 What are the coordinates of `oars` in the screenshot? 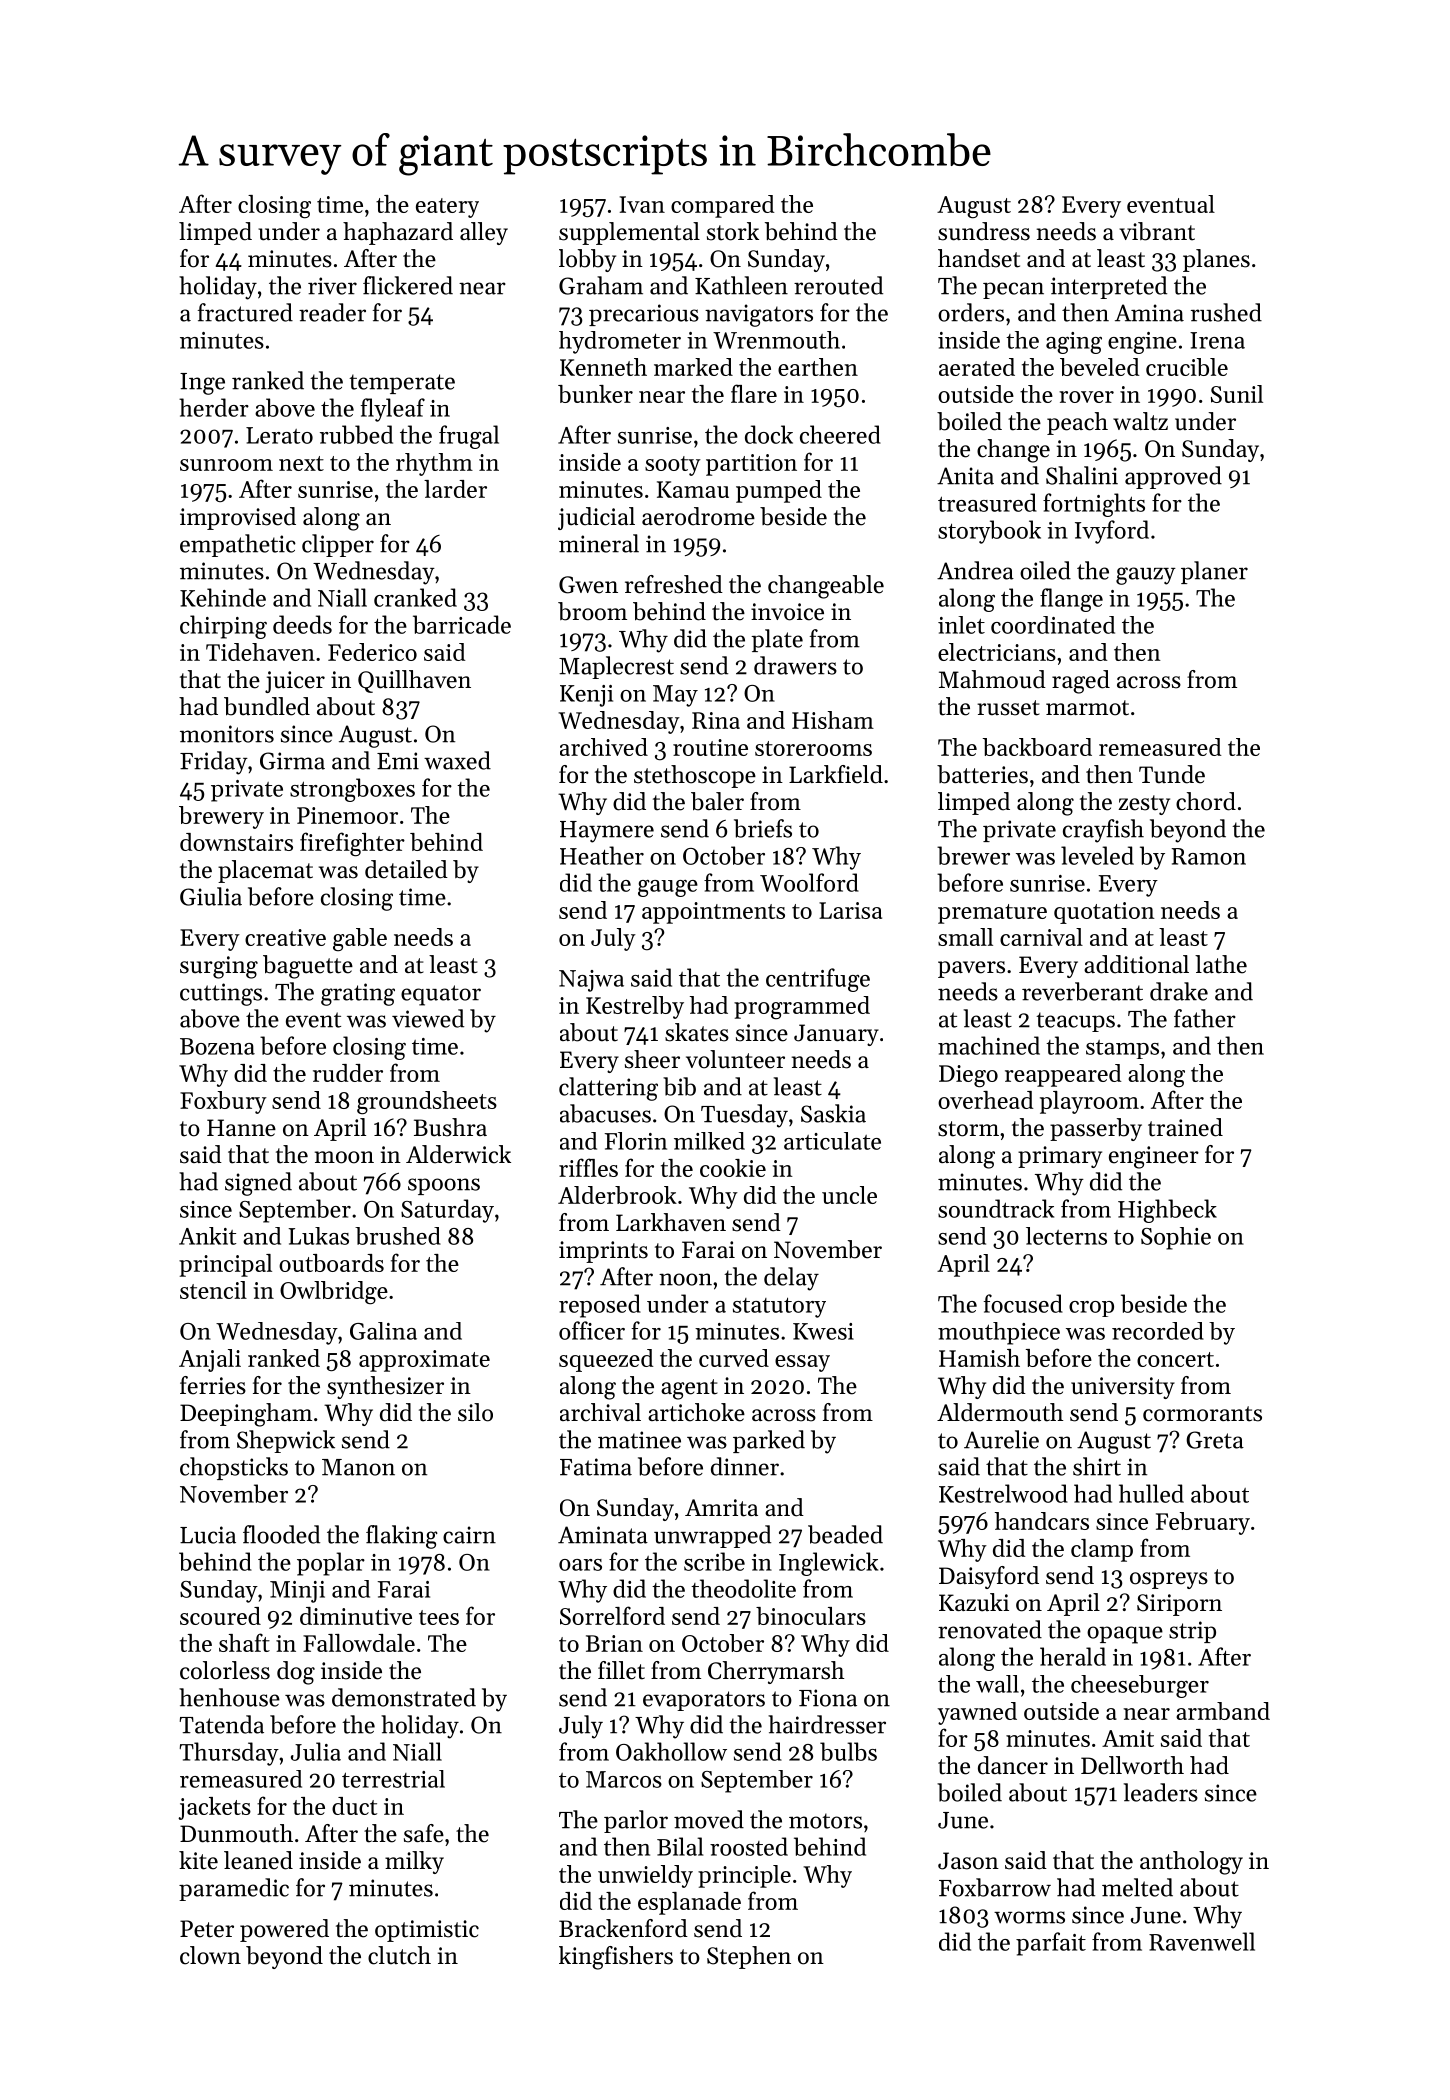 It's located at (580, 1565).
